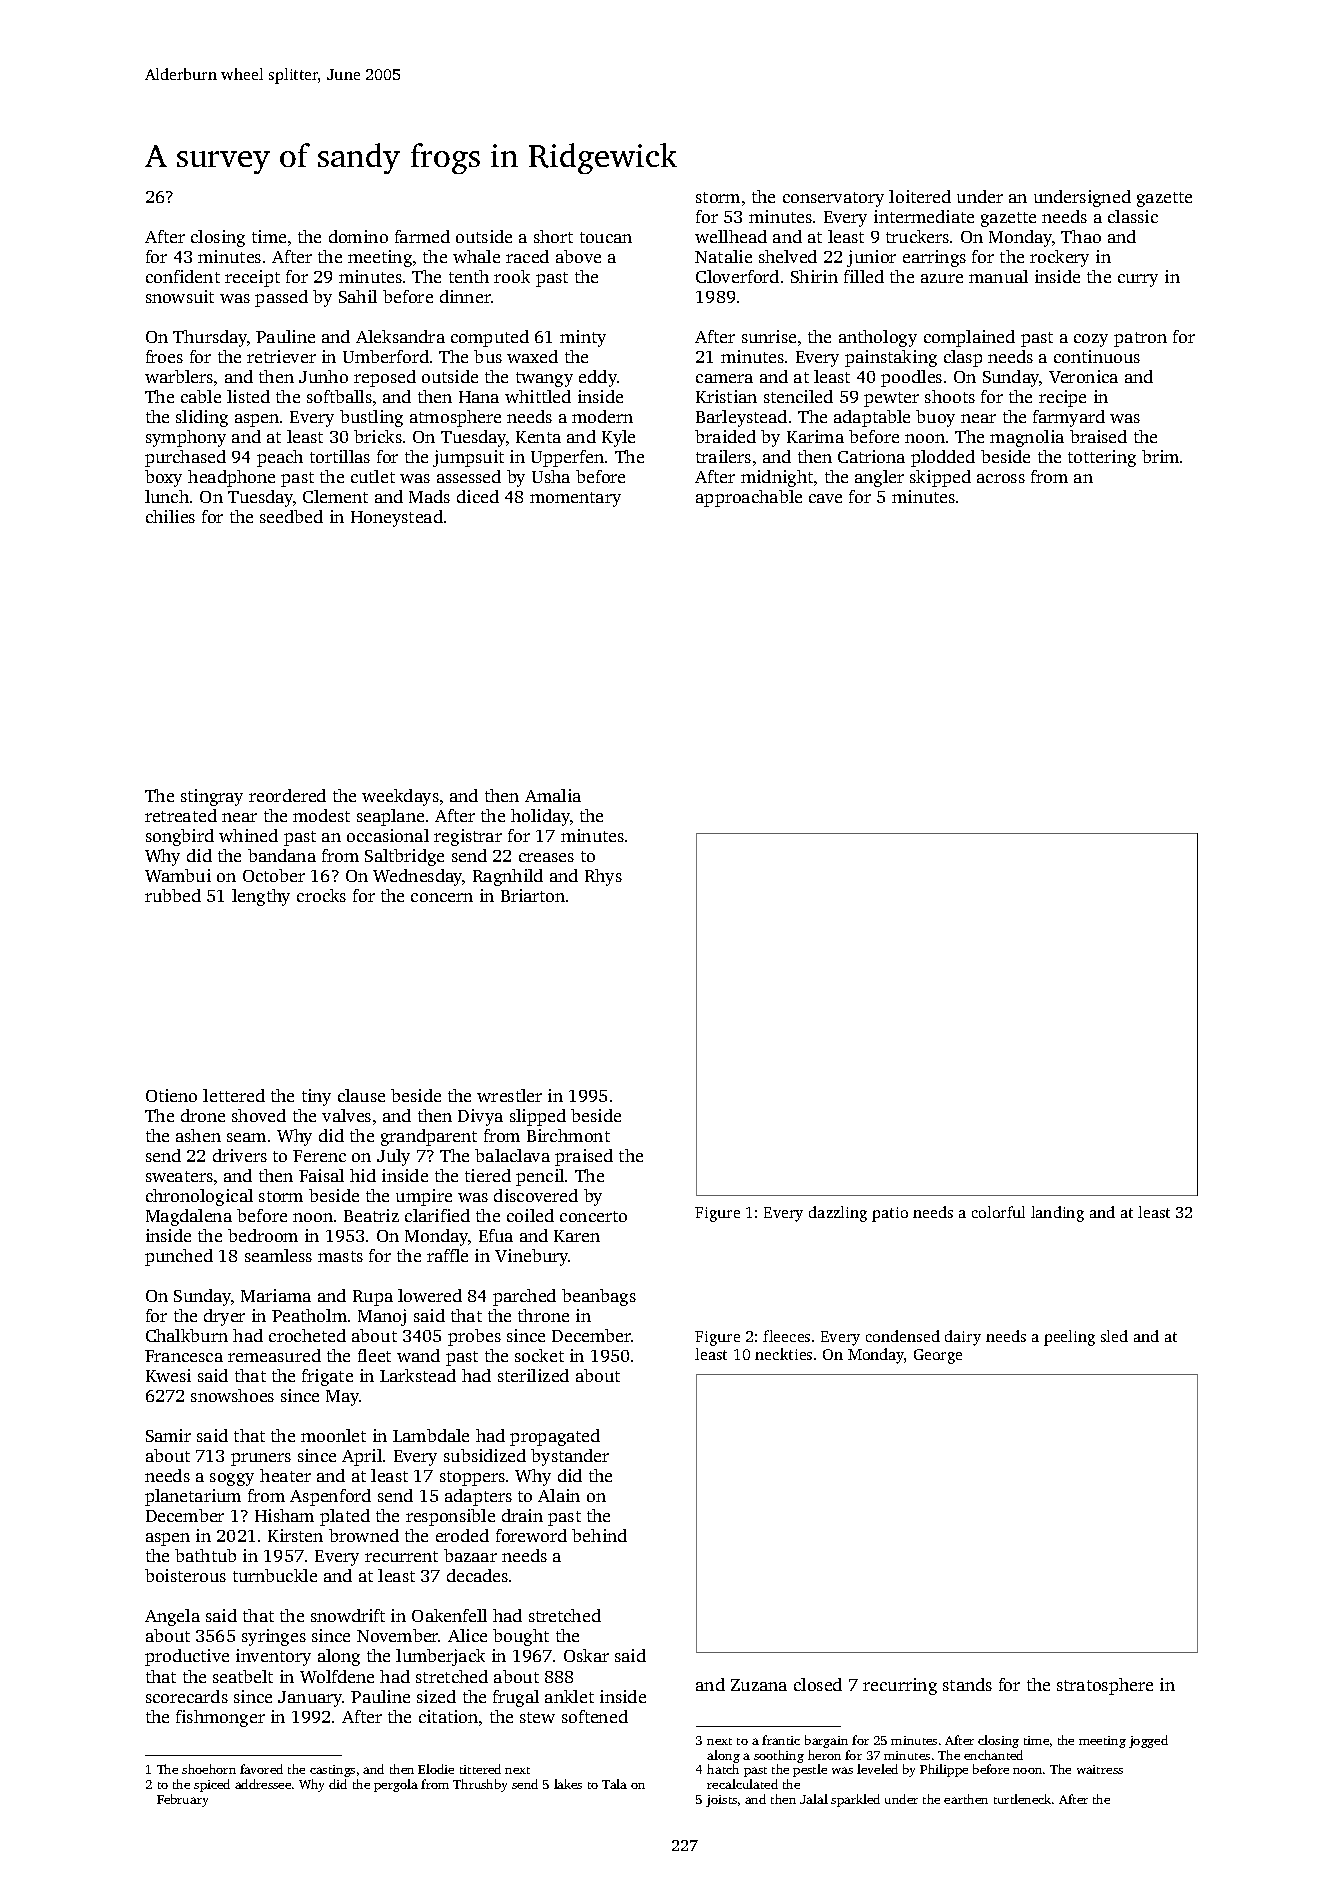 This screenshot has width=1343, height=1899. What do you see at coordinates (358, 236) in the screenshot?
I see `domino` at bounding box center [358, 236].
